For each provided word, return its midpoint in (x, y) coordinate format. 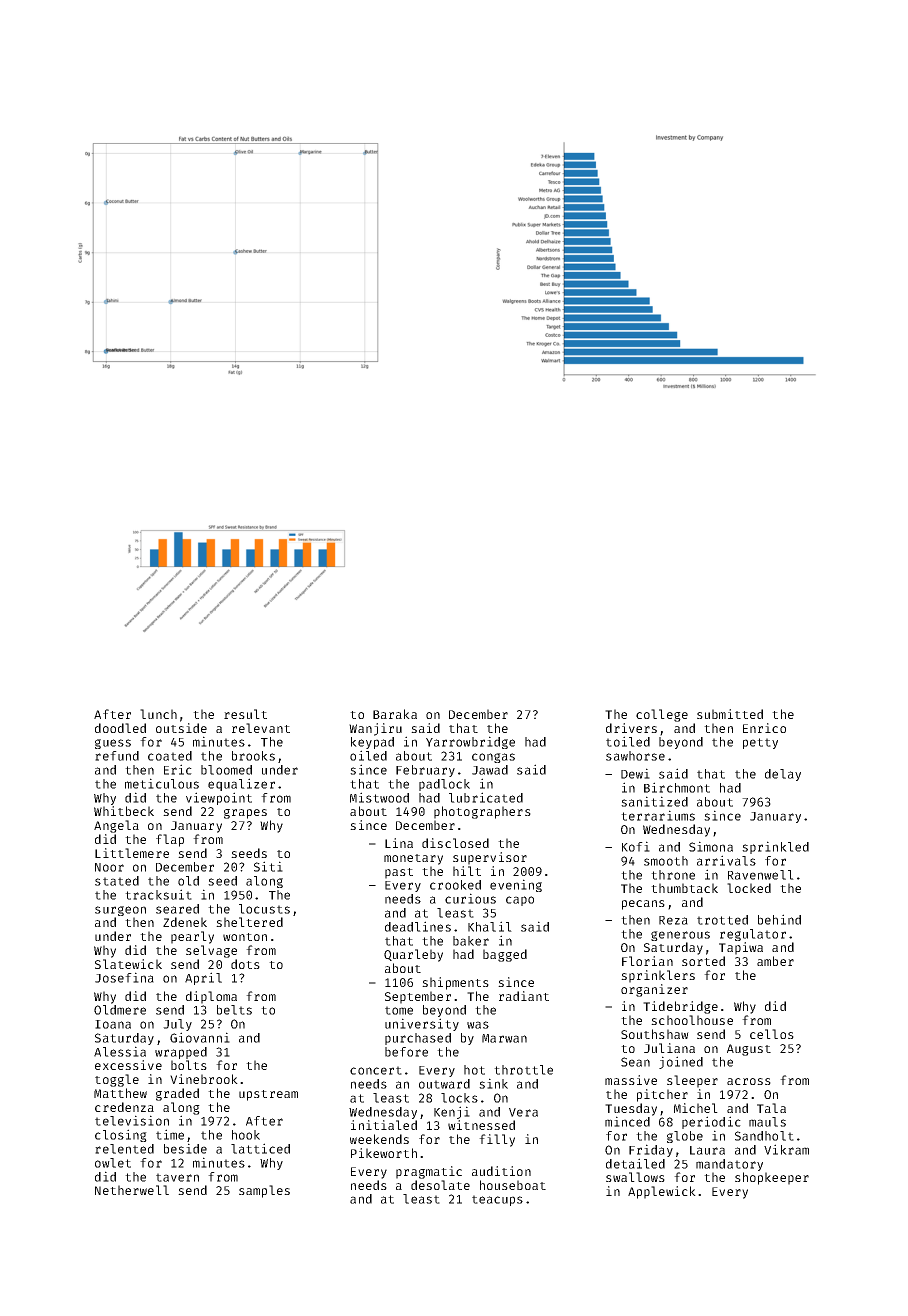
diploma (211, 997)
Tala (771, 1108)
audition (501, 1171)
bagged (505, 955)
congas (493, 758)
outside (181, 728)
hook (246, 1135)
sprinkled (775, 847)
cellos (772, 1034)
